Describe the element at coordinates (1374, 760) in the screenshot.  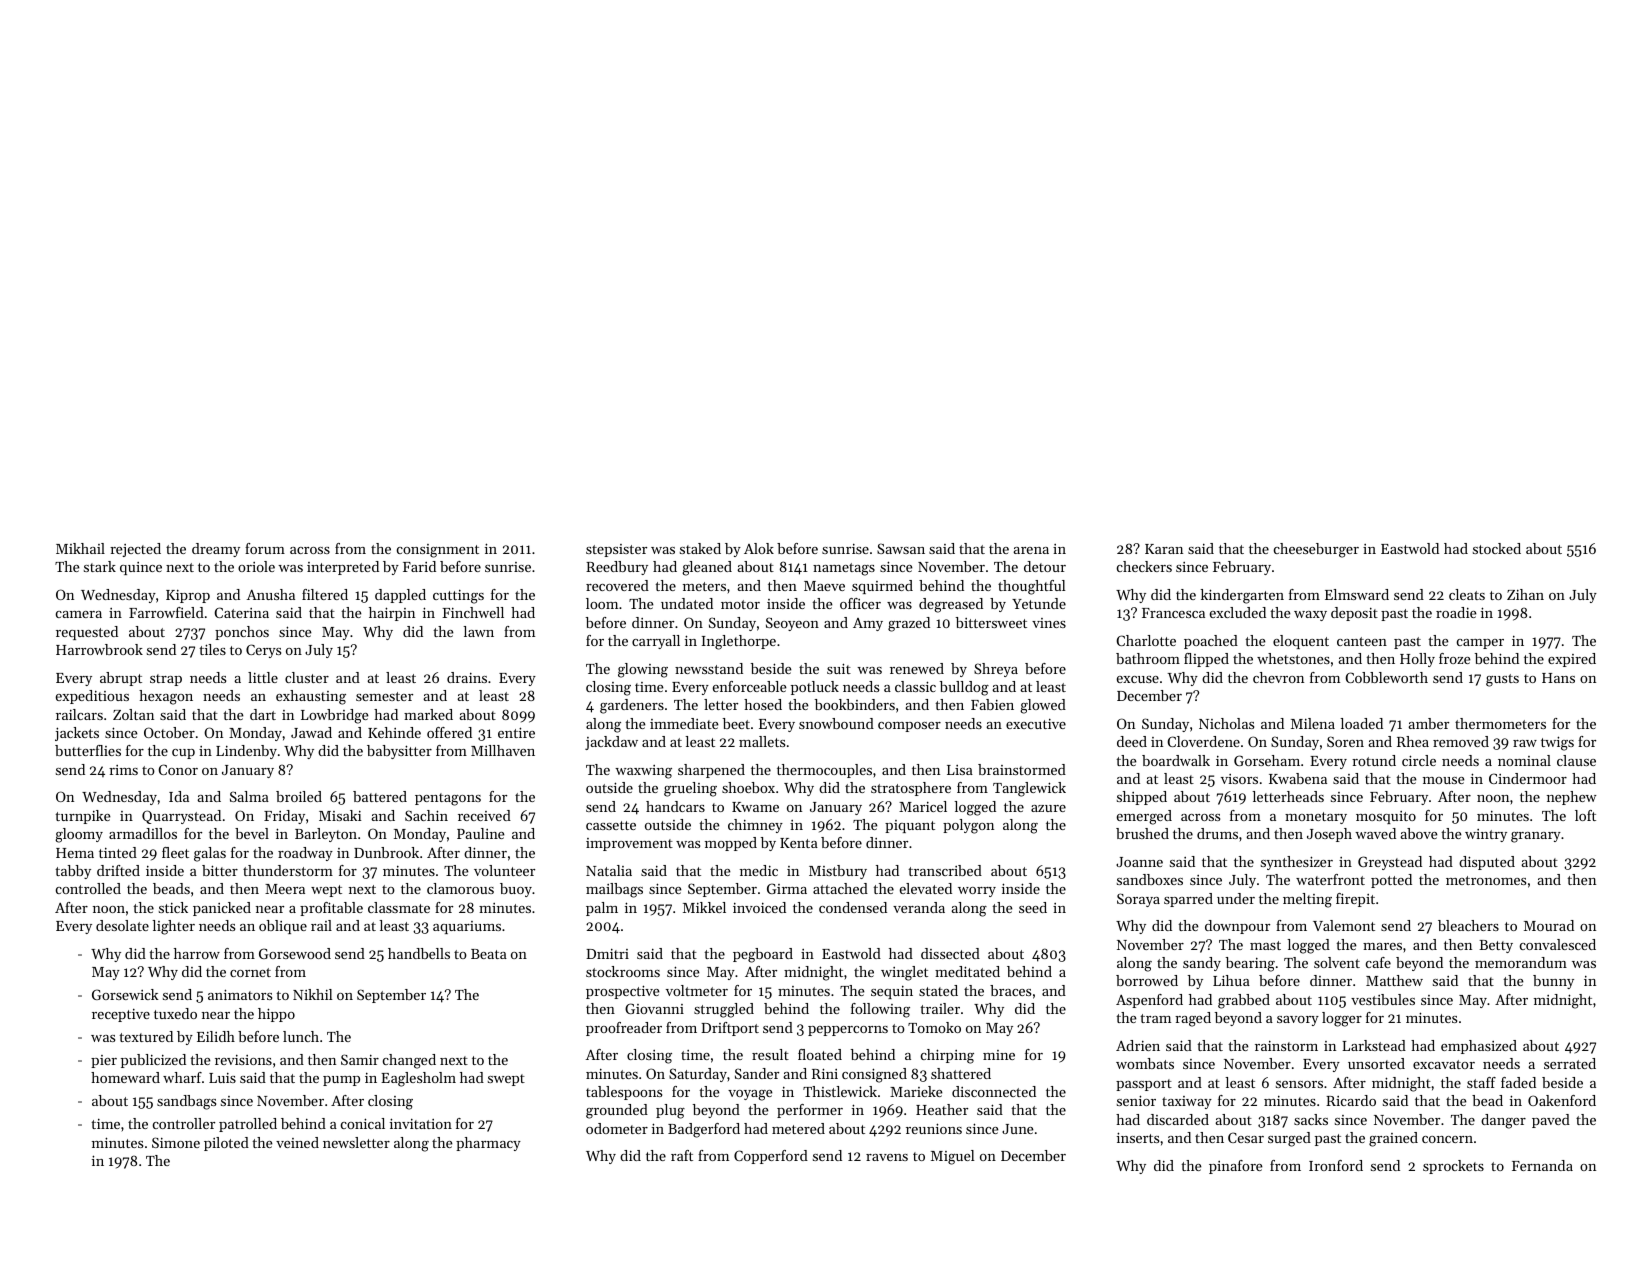
I see `rotund` at that location.
